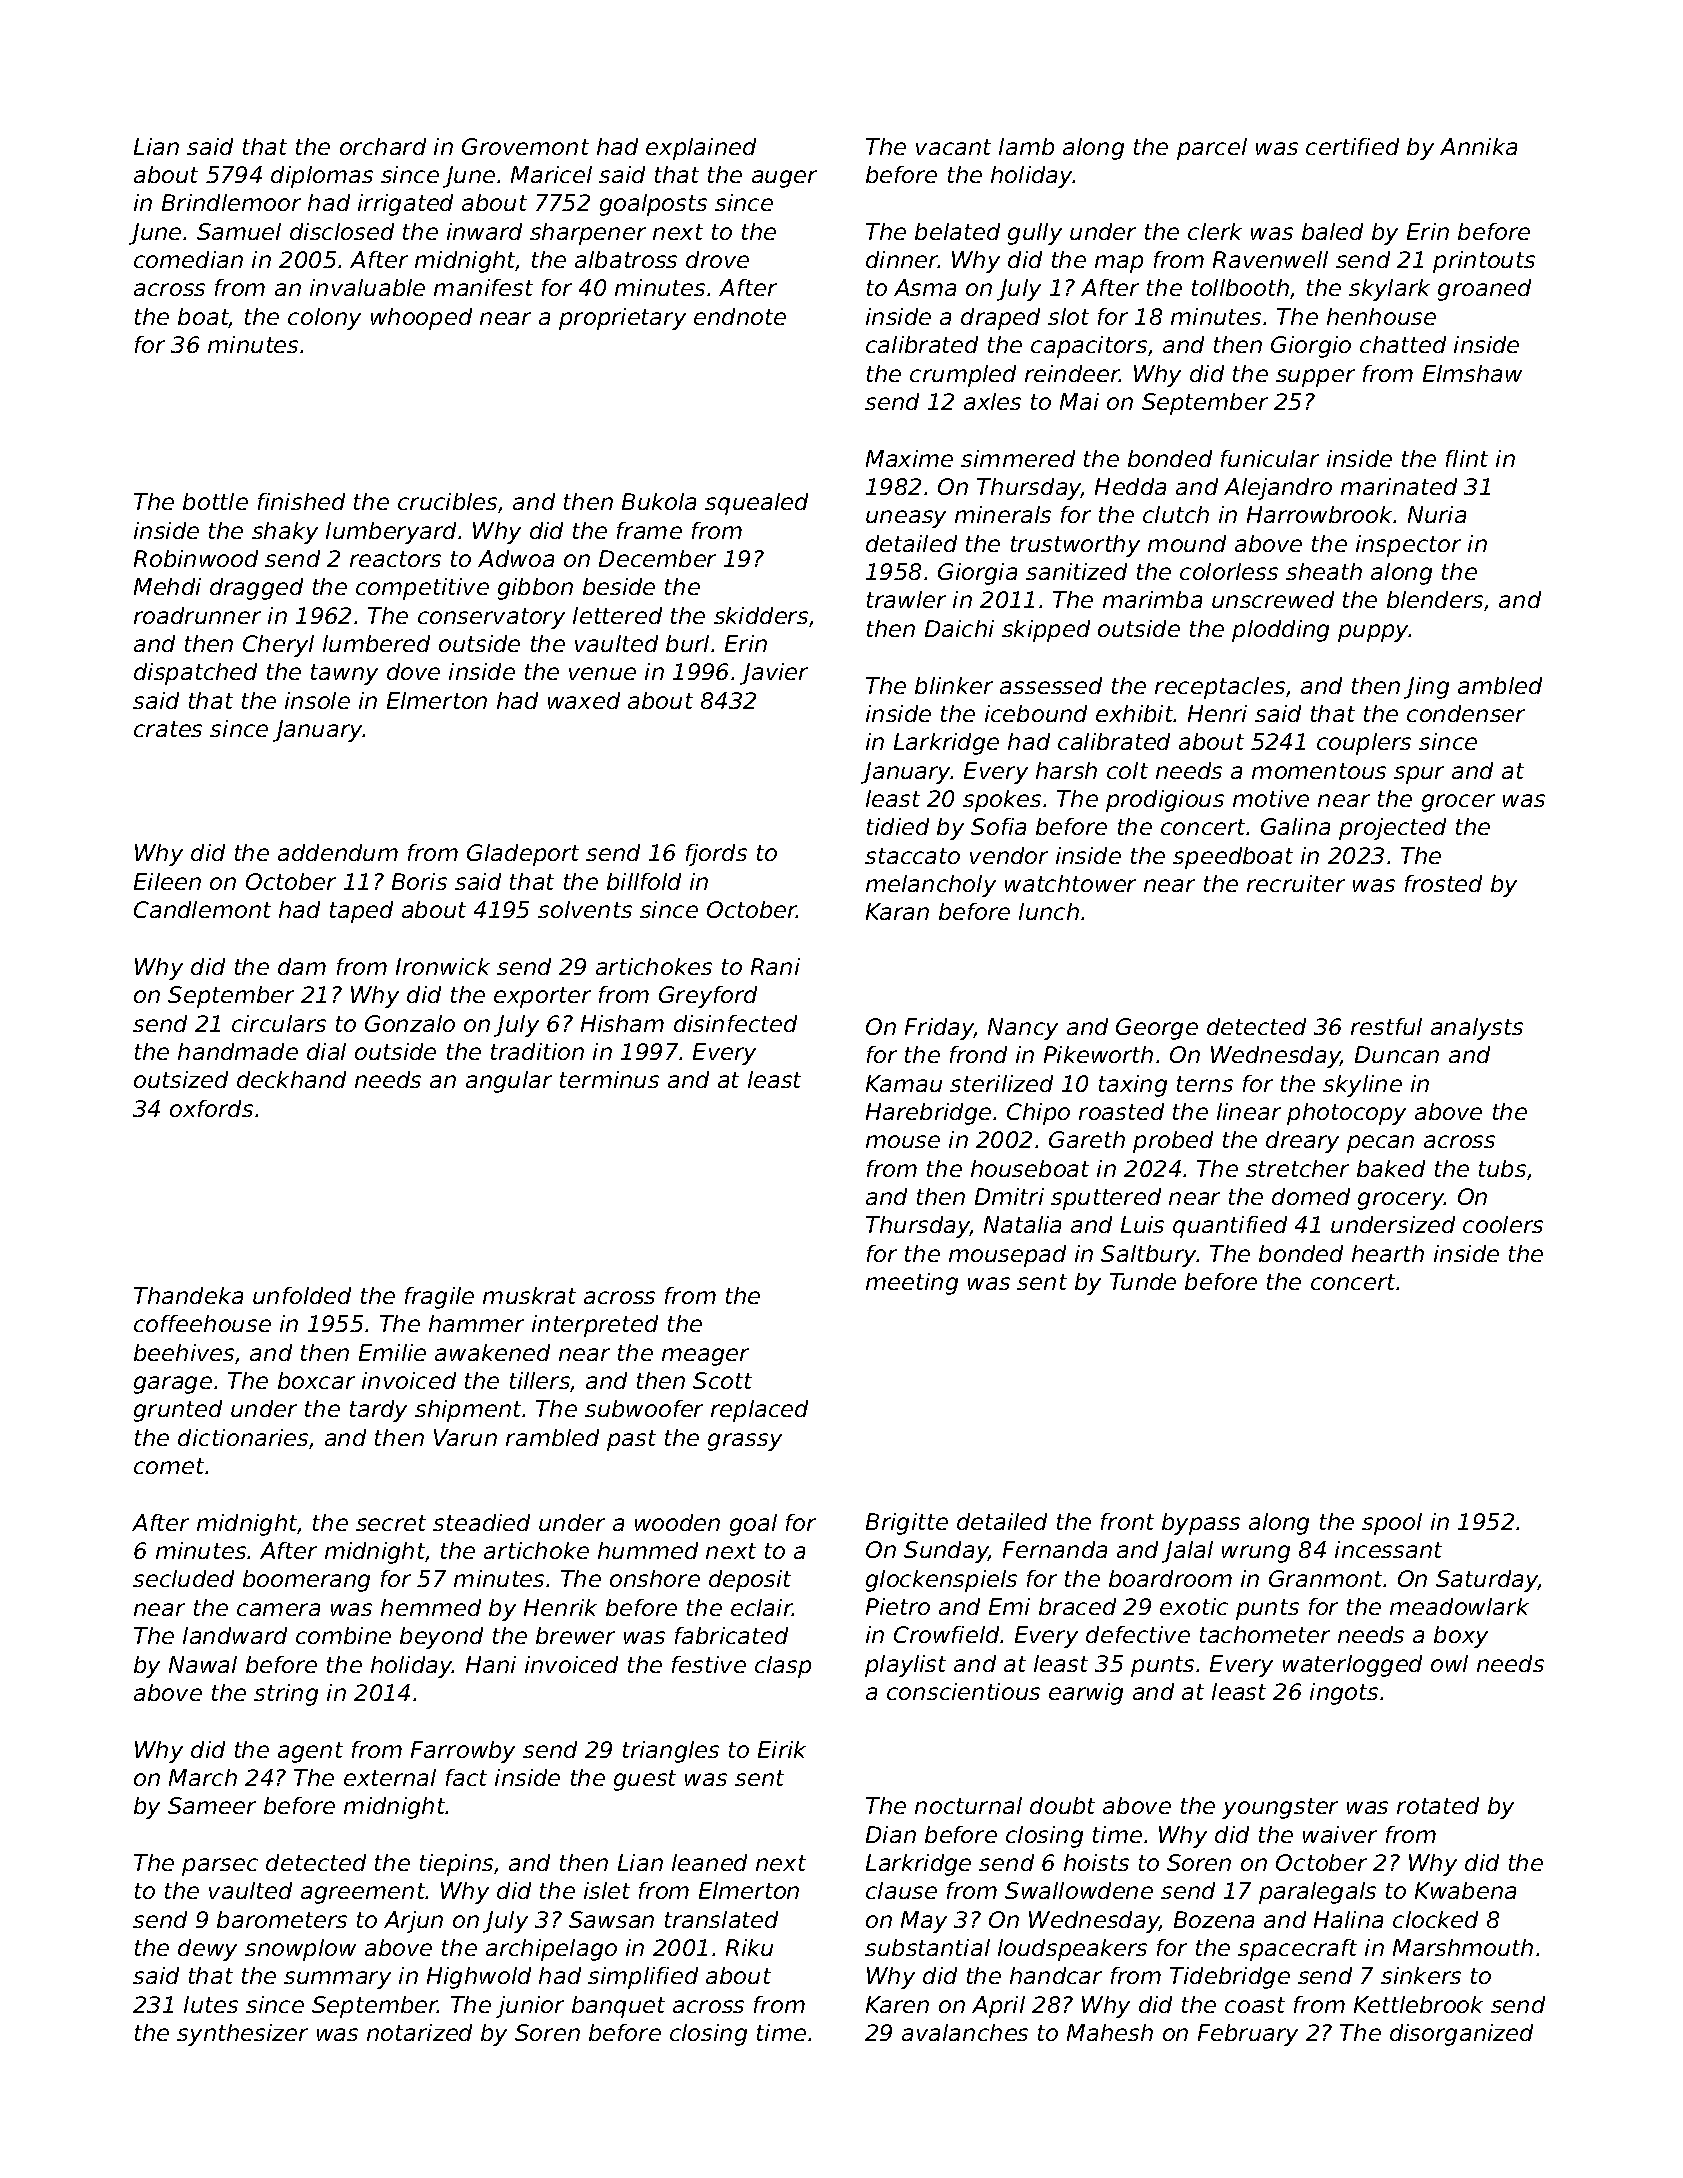 Image resolution: width=1683 pixels, height=2178 pixels. What do you see at coordinates (1143, 1281) in the screenshot?
I see `Tunde` at bounding box center [1143, 1281].
